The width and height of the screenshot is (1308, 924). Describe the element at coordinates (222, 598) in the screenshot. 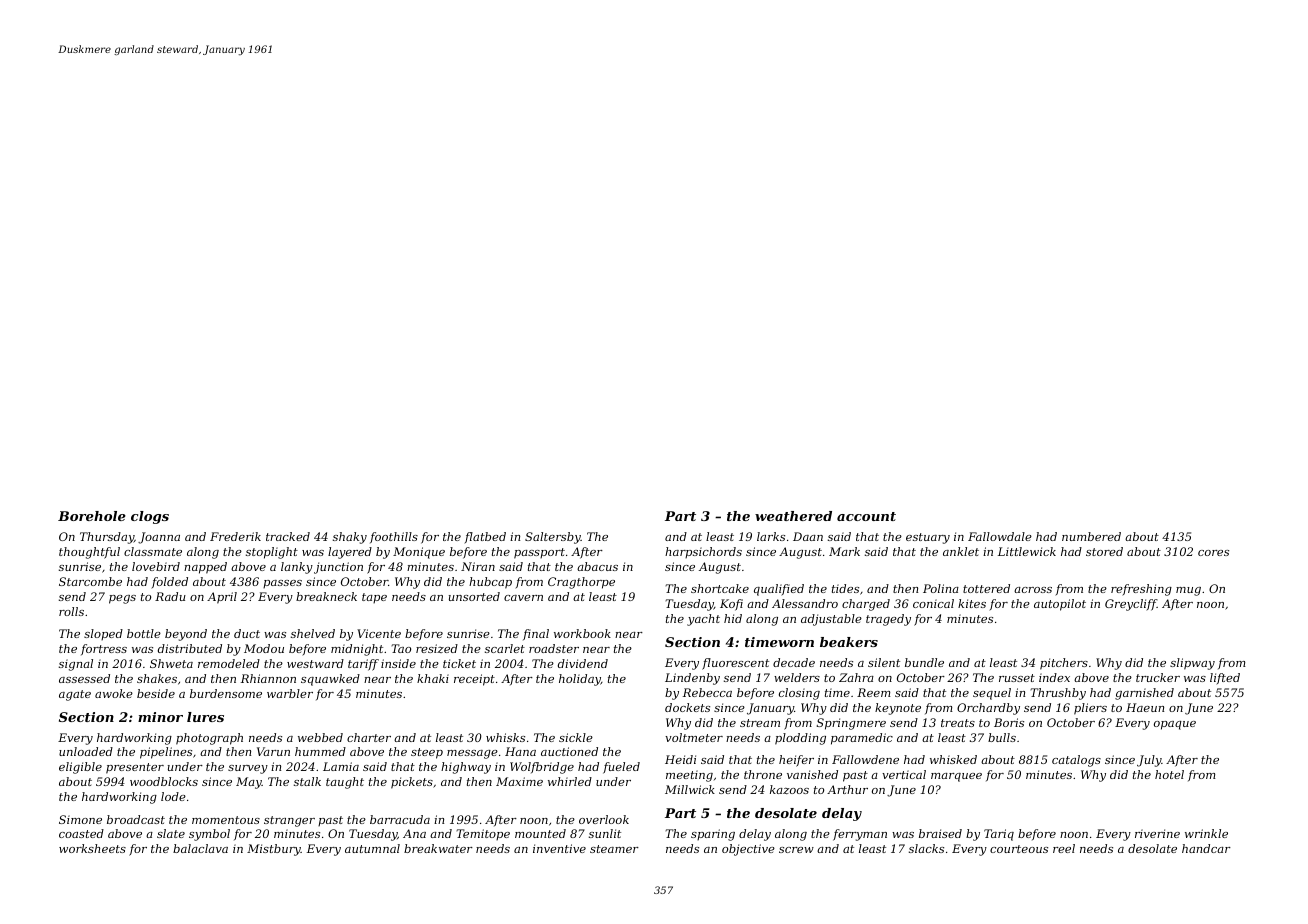

I see `April` at that location.
